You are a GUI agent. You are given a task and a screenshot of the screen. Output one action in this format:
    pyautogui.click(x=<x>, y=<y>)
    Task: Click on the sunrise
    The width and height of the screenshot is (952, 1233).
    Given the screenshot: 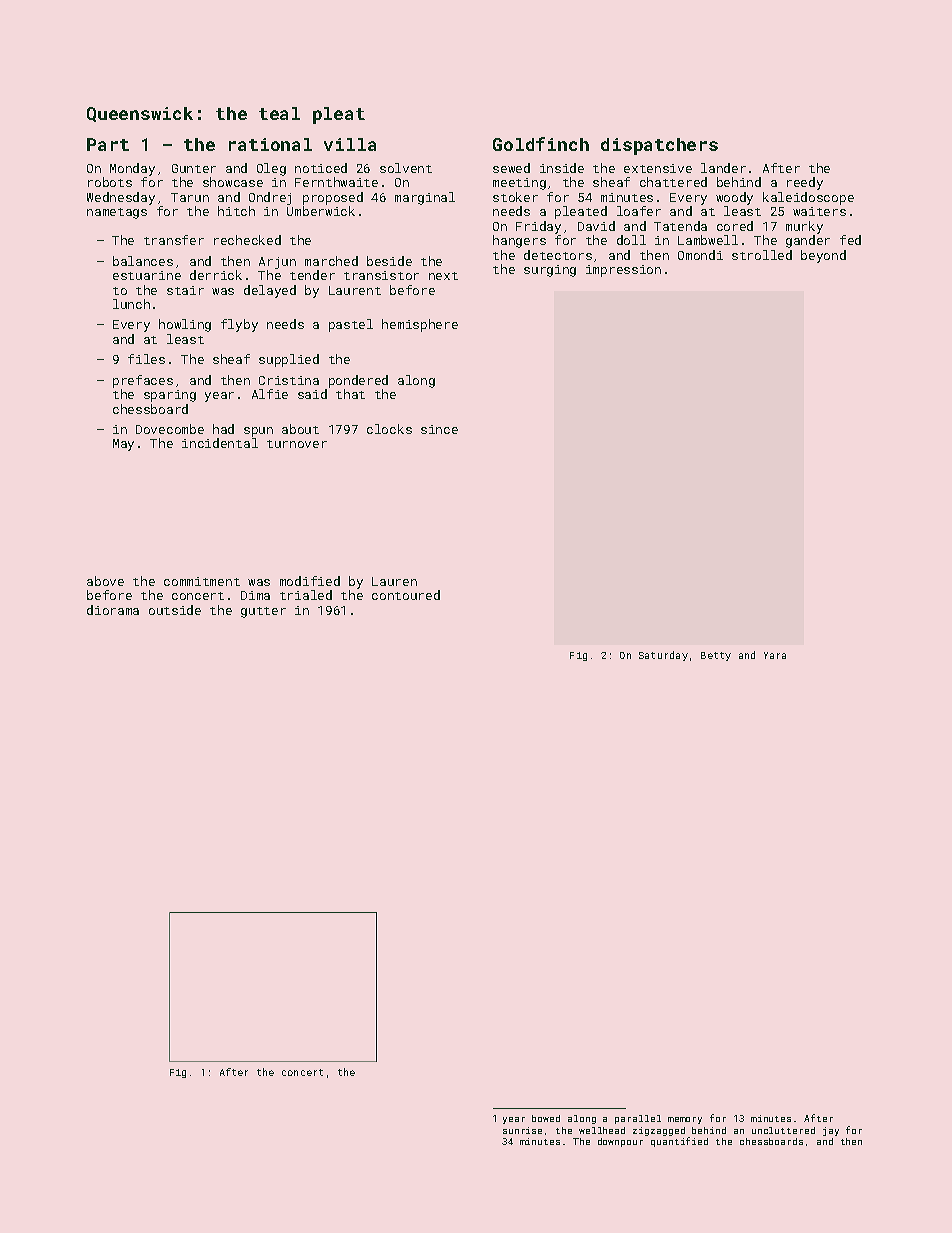 What is the action you would take?
    pyautogui.click(x=522, y=1130)
